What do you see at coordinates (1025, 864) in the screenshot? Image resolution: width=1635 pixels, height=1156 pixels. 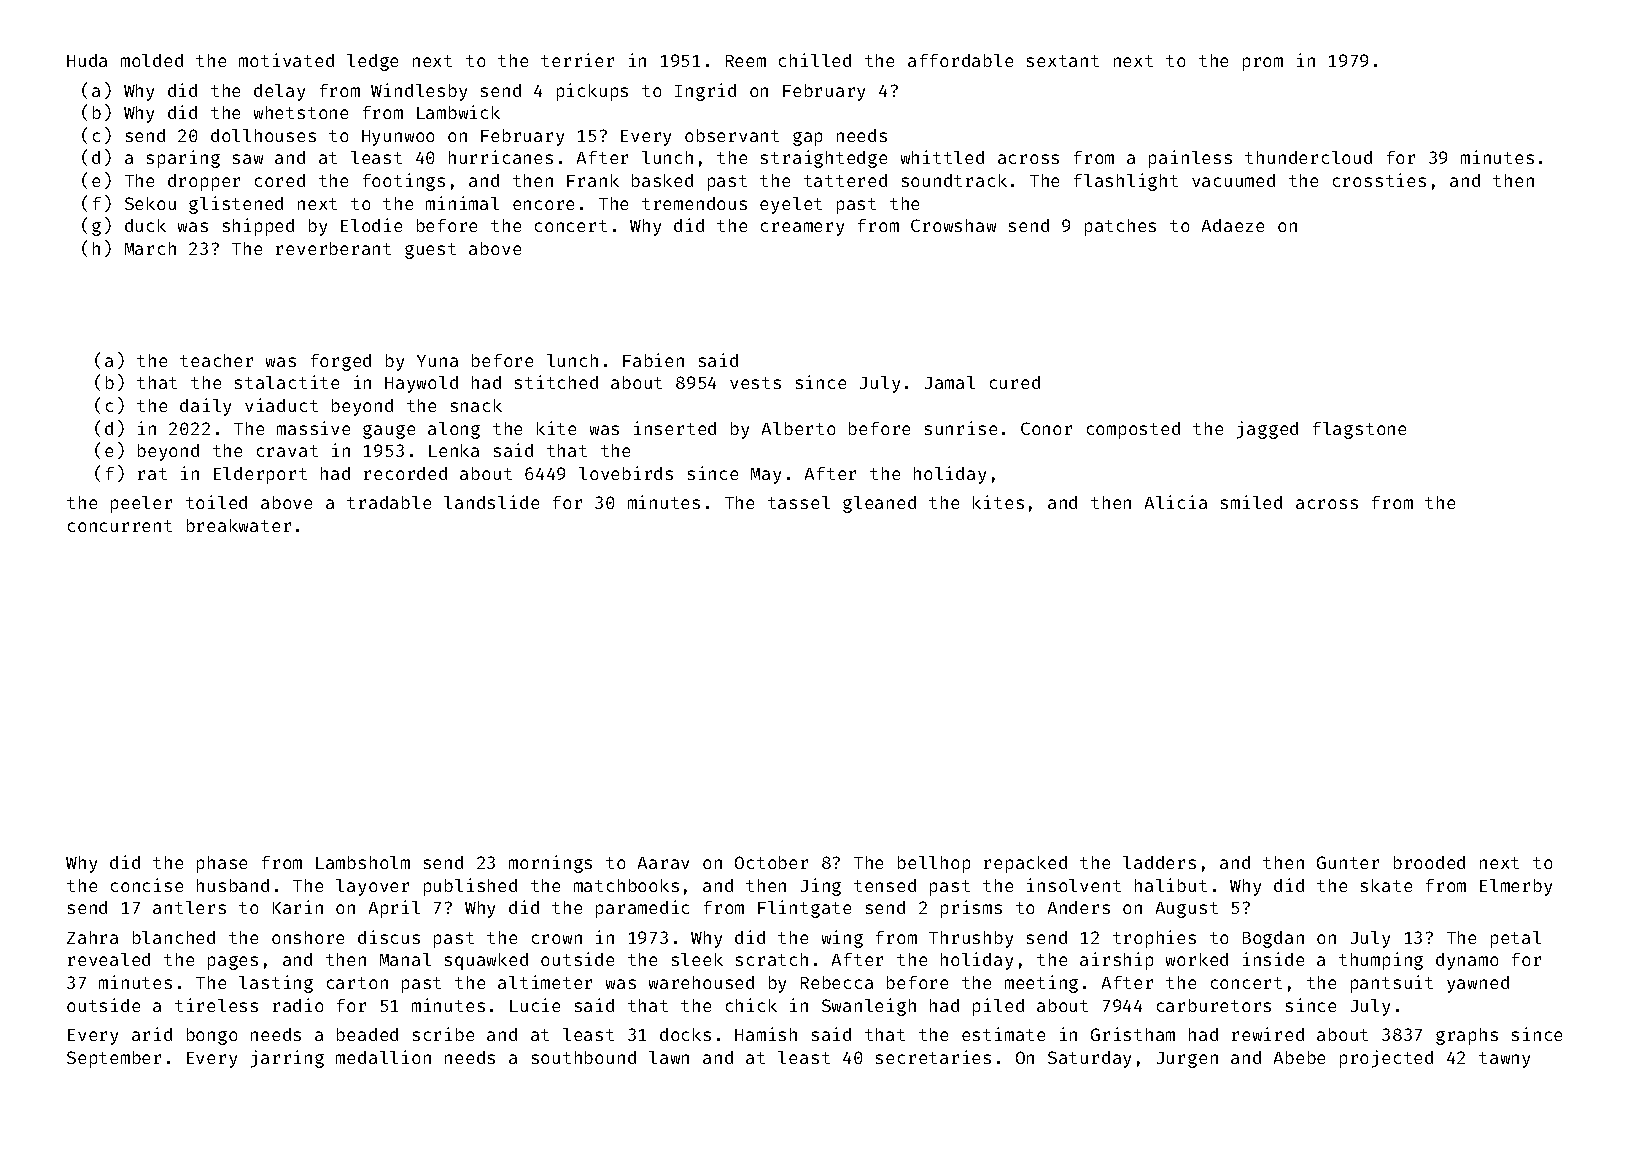 I see `repacked` at bounding box center [1025, 864].
